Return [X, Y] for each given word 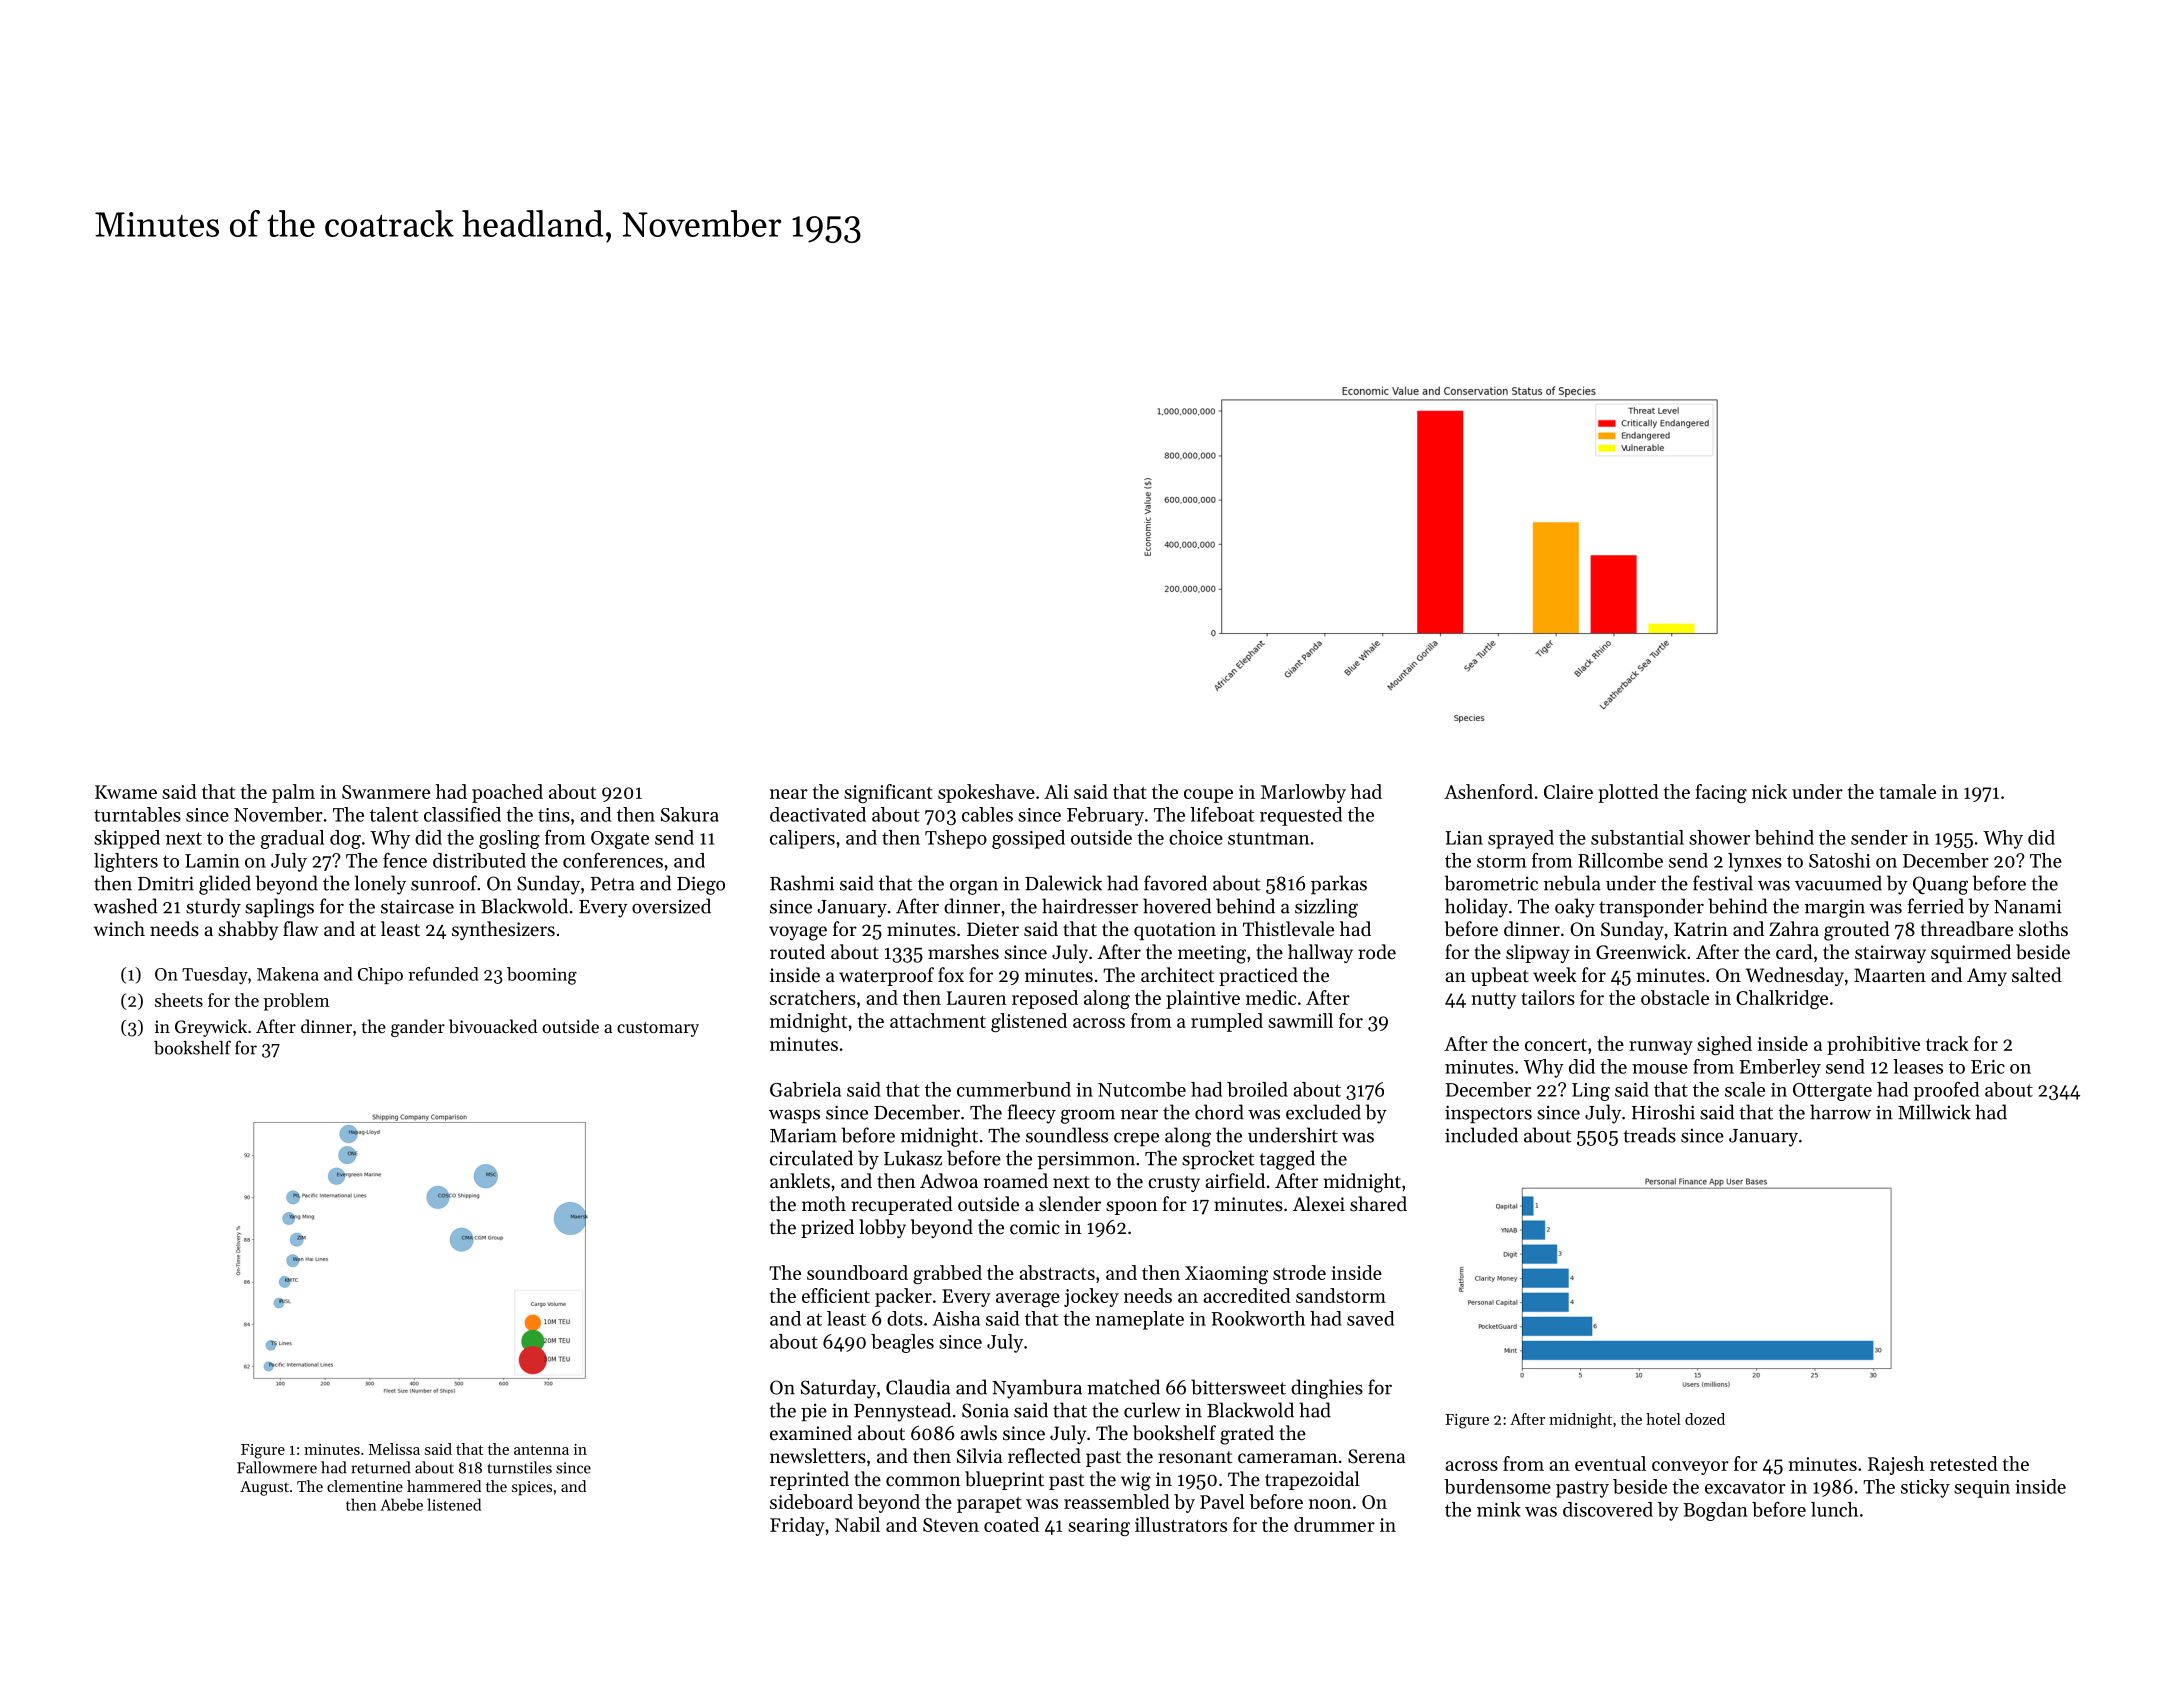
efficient [836, 1295]
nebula [1572, 883]
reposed [1045, 999]
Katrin [1701, 929]
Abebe [401, 1504]
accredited [1247, 1295]
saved [1370, 1318]
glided [225, 885]
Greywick [211, 1028]
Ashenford [1488, 791]
